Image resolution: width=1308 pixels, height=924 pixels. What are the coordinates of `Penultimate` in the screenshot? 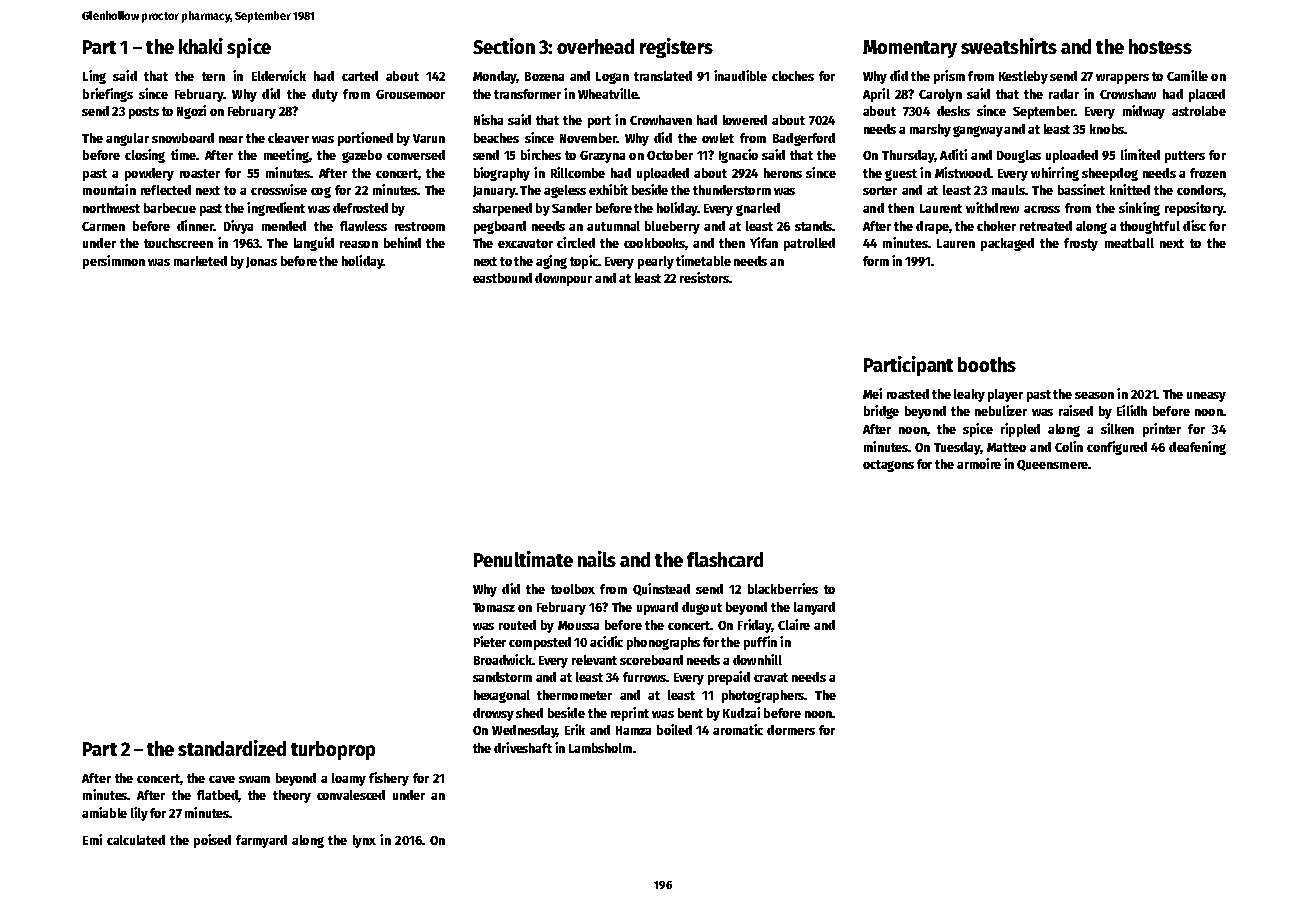 It's located at (523, 559).
